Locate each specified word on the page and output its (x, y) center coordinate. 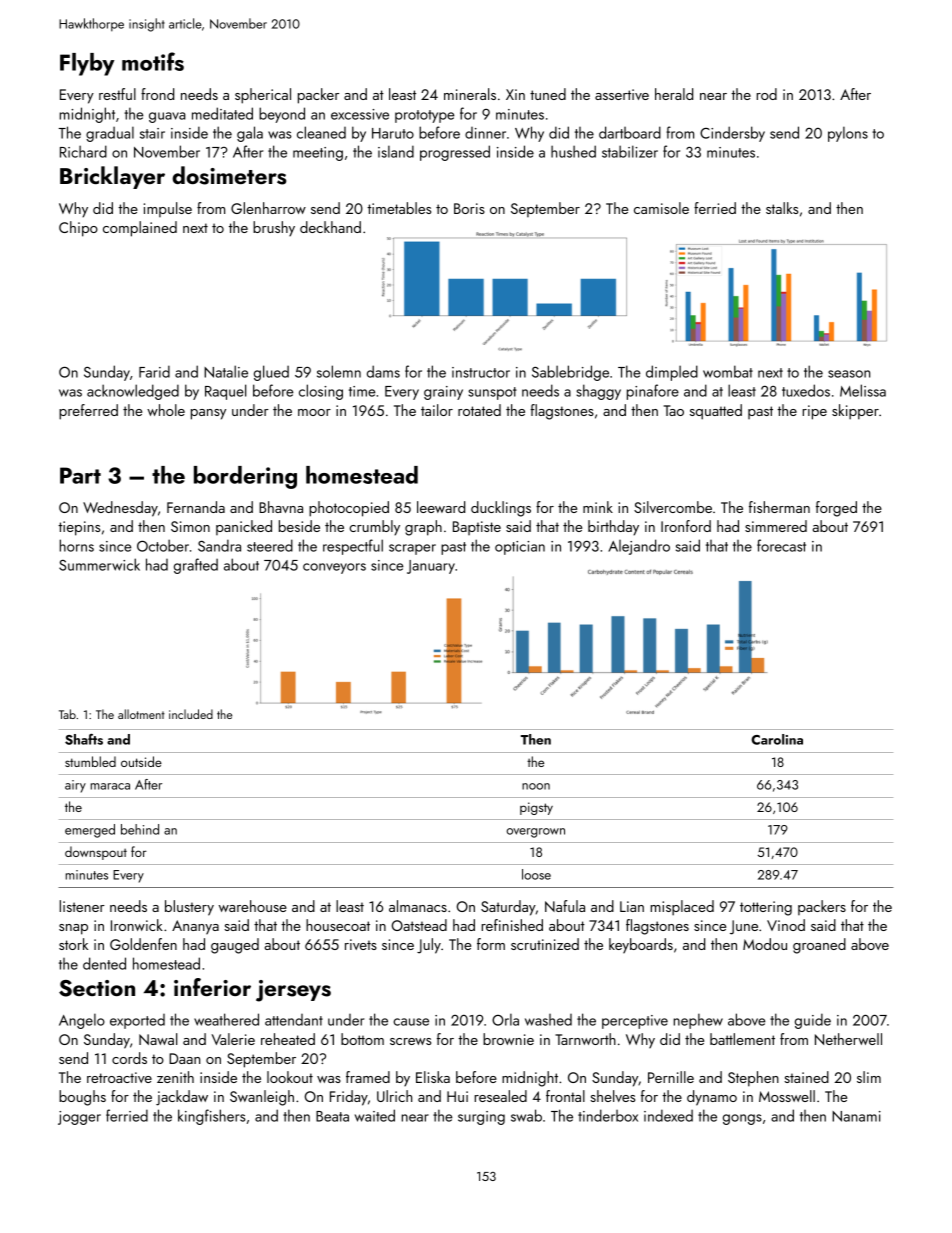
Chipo (78, 229)
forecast (781, 545)
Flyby (87, 64)
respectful (353, 547)
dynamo (712, 1098)
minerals (470, 94)
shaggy (598, 392)
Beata (332, 1116)
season (849, 374)
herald (674, 94)
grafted (196, 566)
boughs (82, 1098)
